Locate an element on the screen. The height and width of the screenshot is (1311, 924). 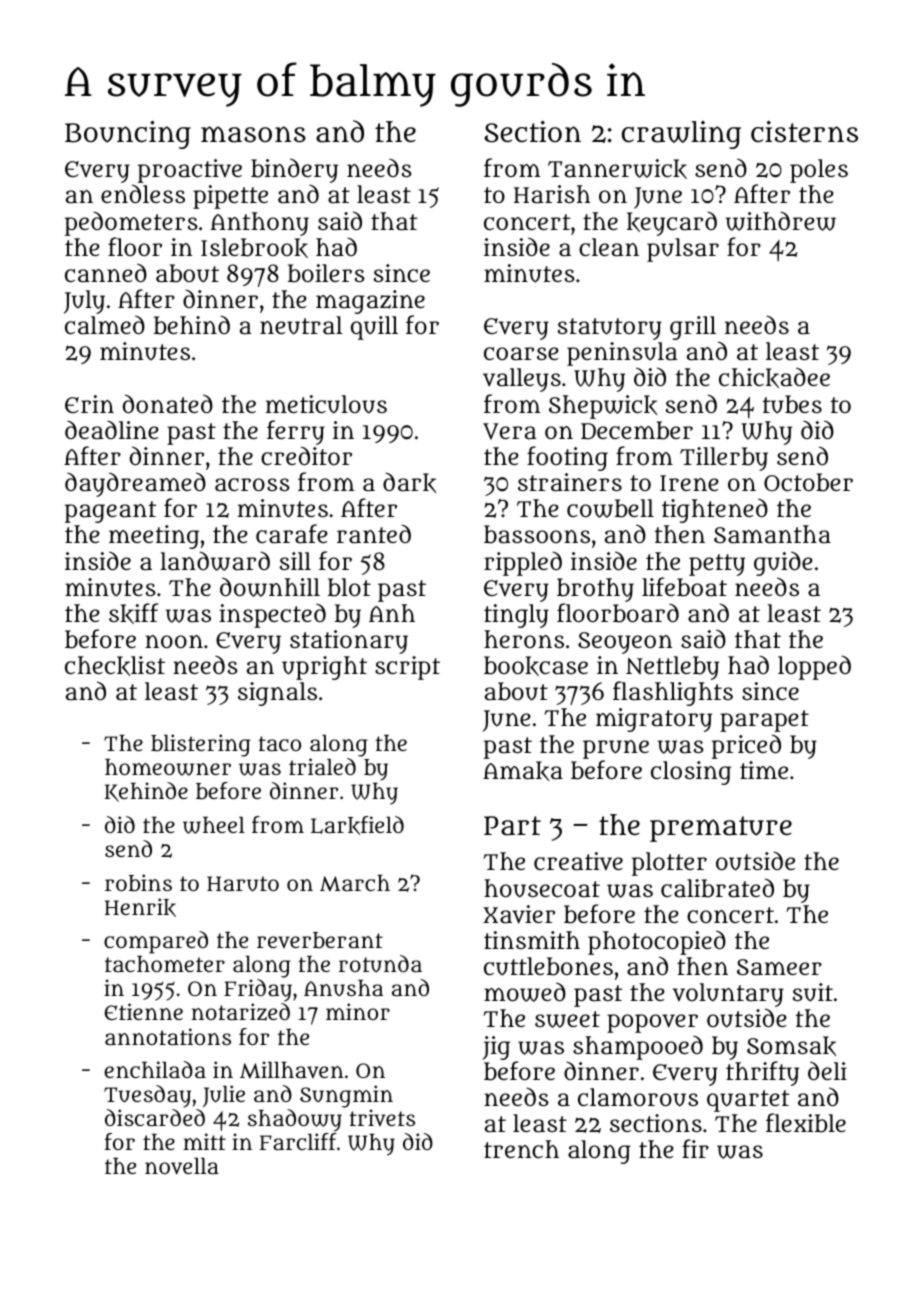
novella is located at coordinates (182, 1166).
